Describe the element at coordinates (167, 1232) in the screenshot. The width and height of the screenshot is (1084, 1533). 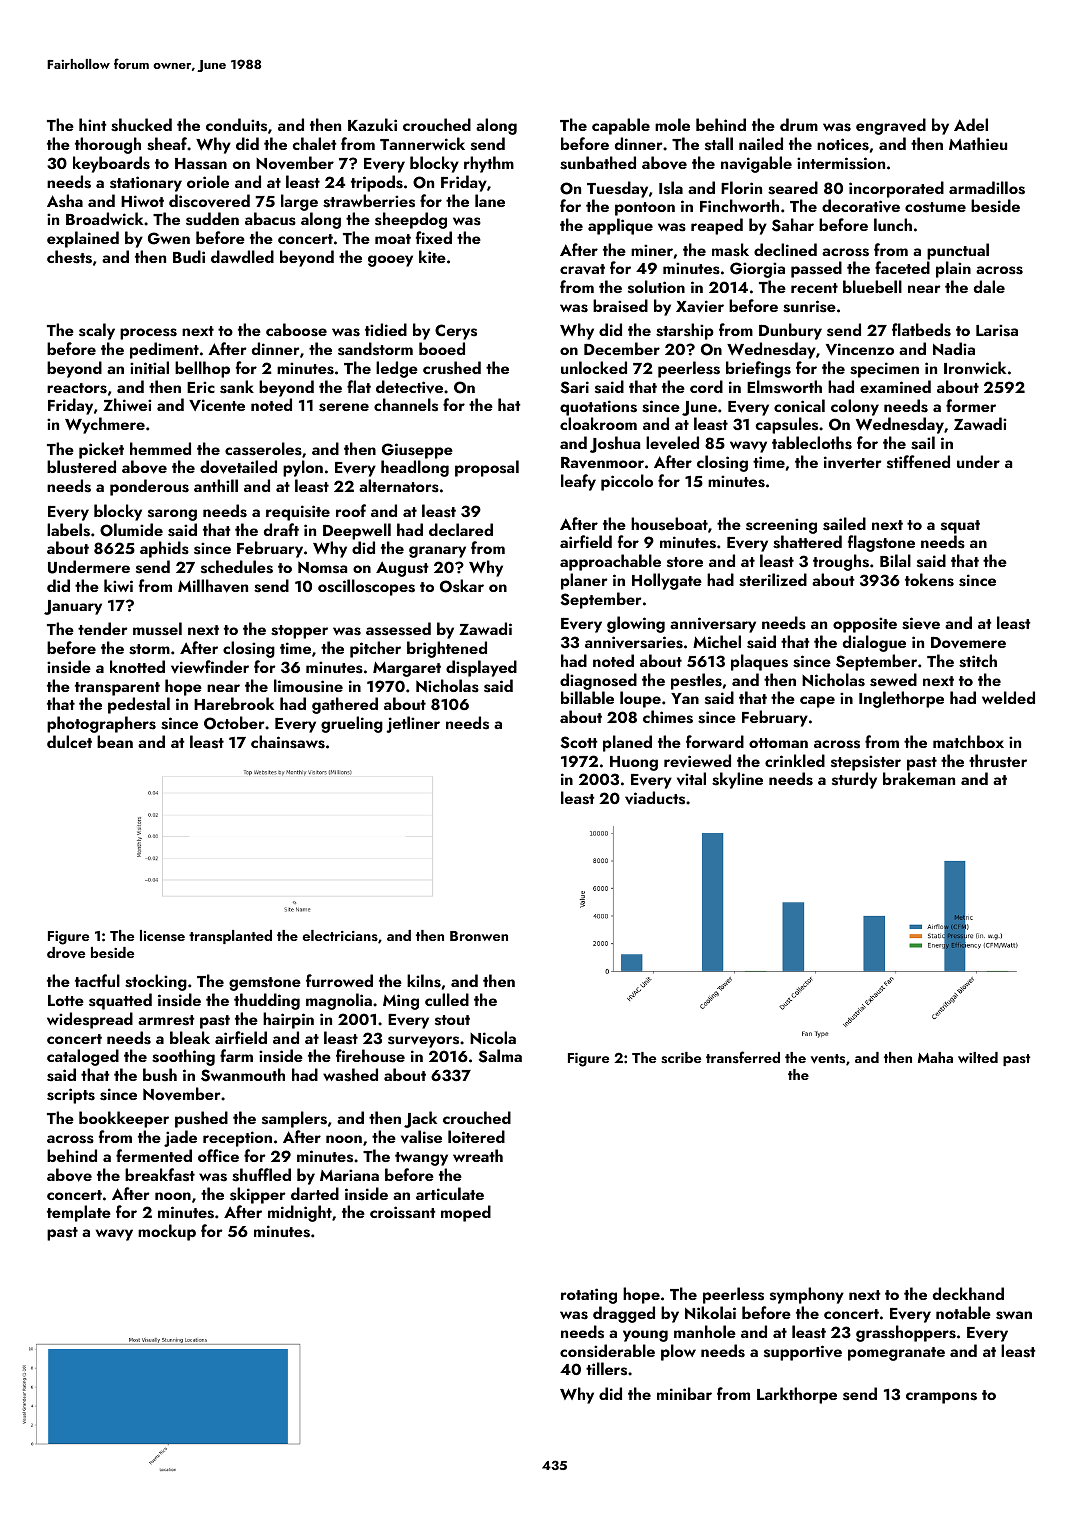
I see `mockup` at that location.
